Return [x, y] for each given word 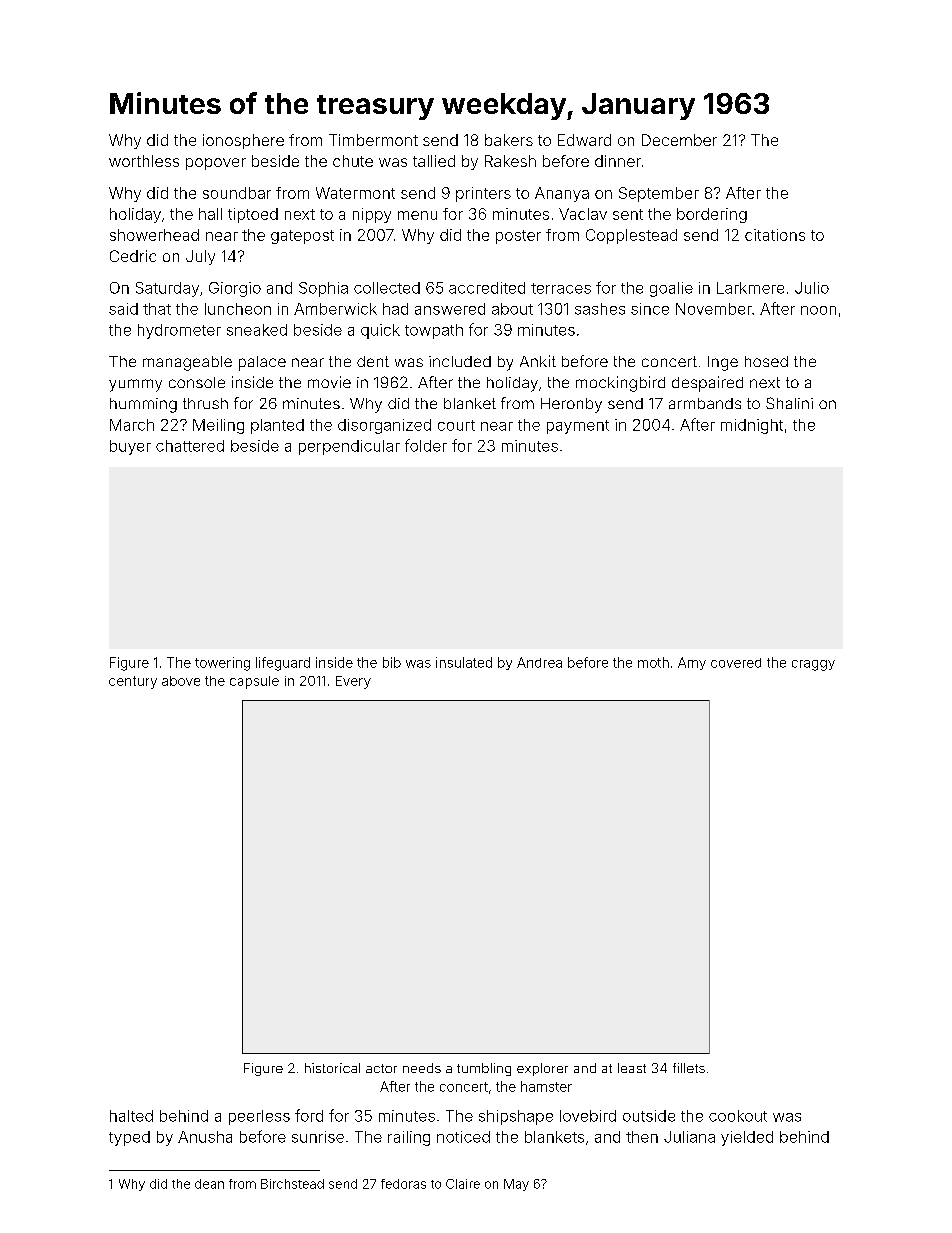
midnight [752, 426]
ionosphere [243, 141]
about [512, 309]
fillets [689, 1068]
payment [578, 427]
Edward [584, 140]
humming [143, 405]
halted [131, 1116]
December [679, 140]
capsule [254, 682]
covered [736, 663]
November [714, 309]
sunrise [318, 1137]
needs [422, 1068]
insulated [464, 662]
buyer [130, 447]
